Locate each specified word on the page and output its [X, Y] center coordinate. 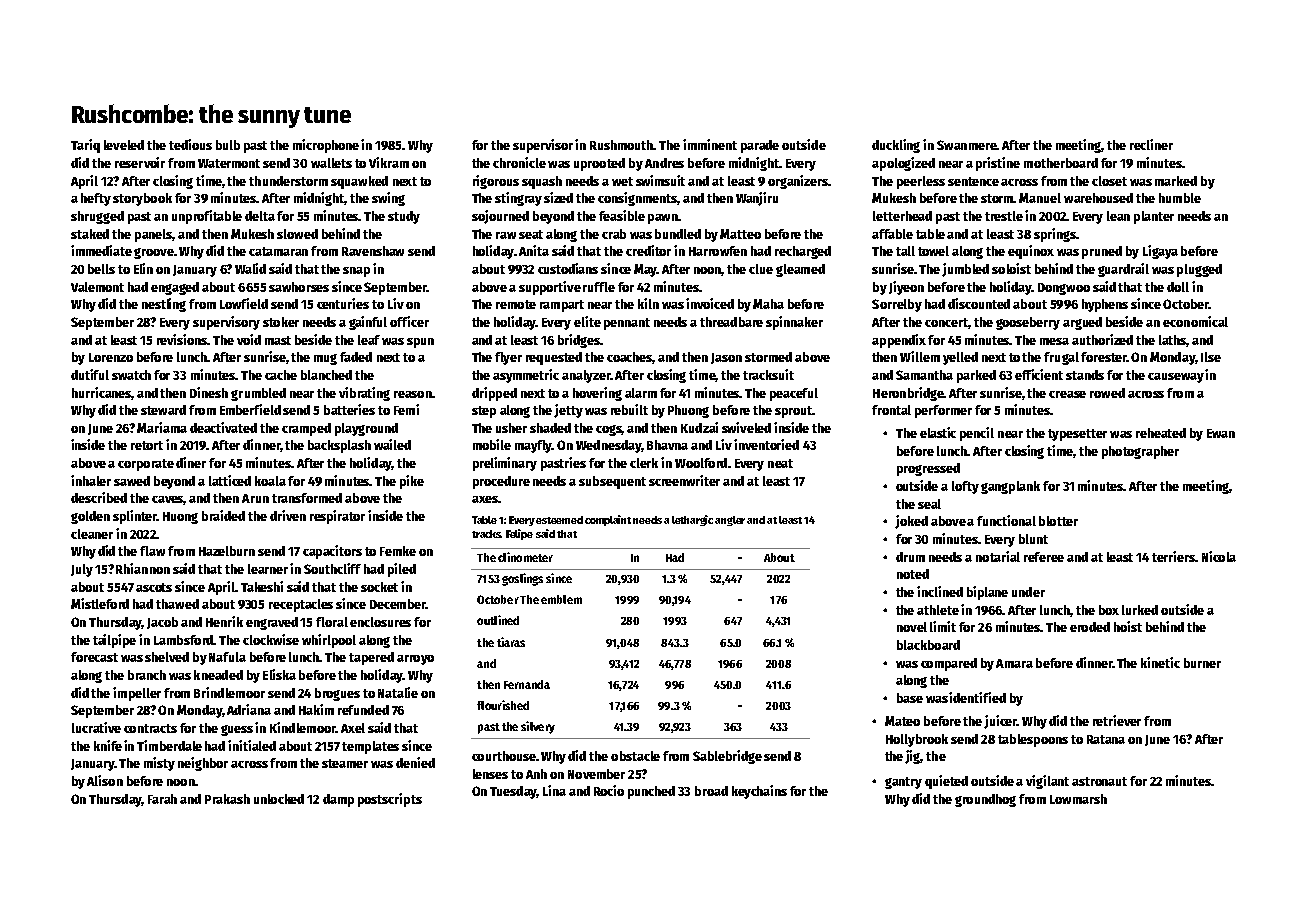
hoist [1128, 626]
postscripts [390, 800]
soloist [1011, 268]
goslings [522, 579]
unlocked [279, 799]
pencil [977, 434]
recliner [1151, 144]
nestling [164, 305]
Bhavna [667, 445]
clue [761, 269]
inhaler [91, 480]
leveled [124, 145]
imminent [710, 144]
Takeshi [262, 586]
